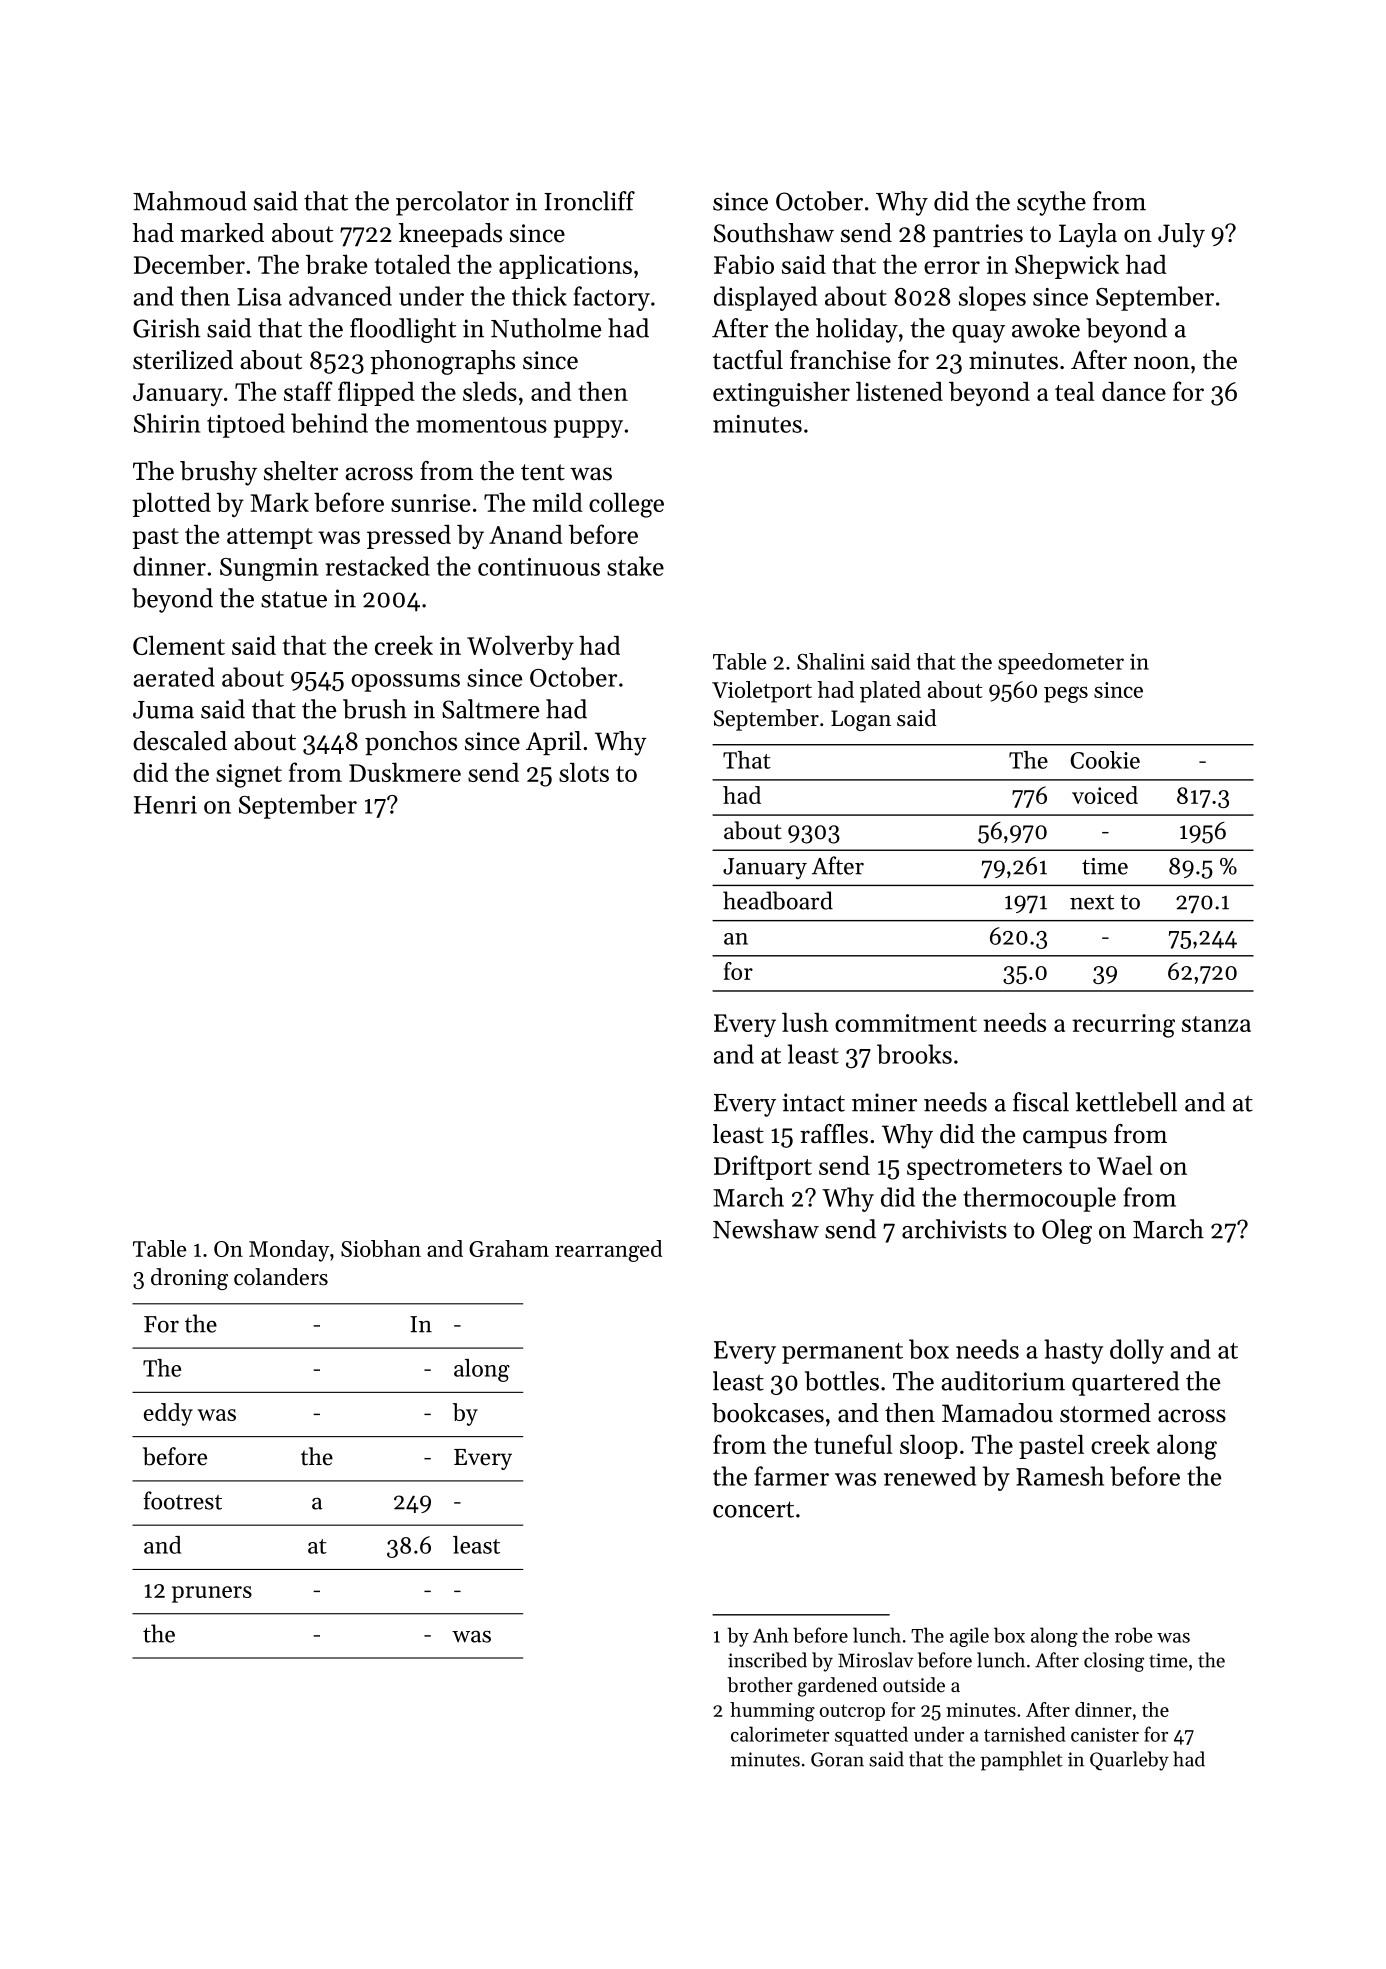 The image size is (1386, 1969). What do you see at coordinates (1092, 902) in the page?
I see `next` at bounding box center [1092, 902].
